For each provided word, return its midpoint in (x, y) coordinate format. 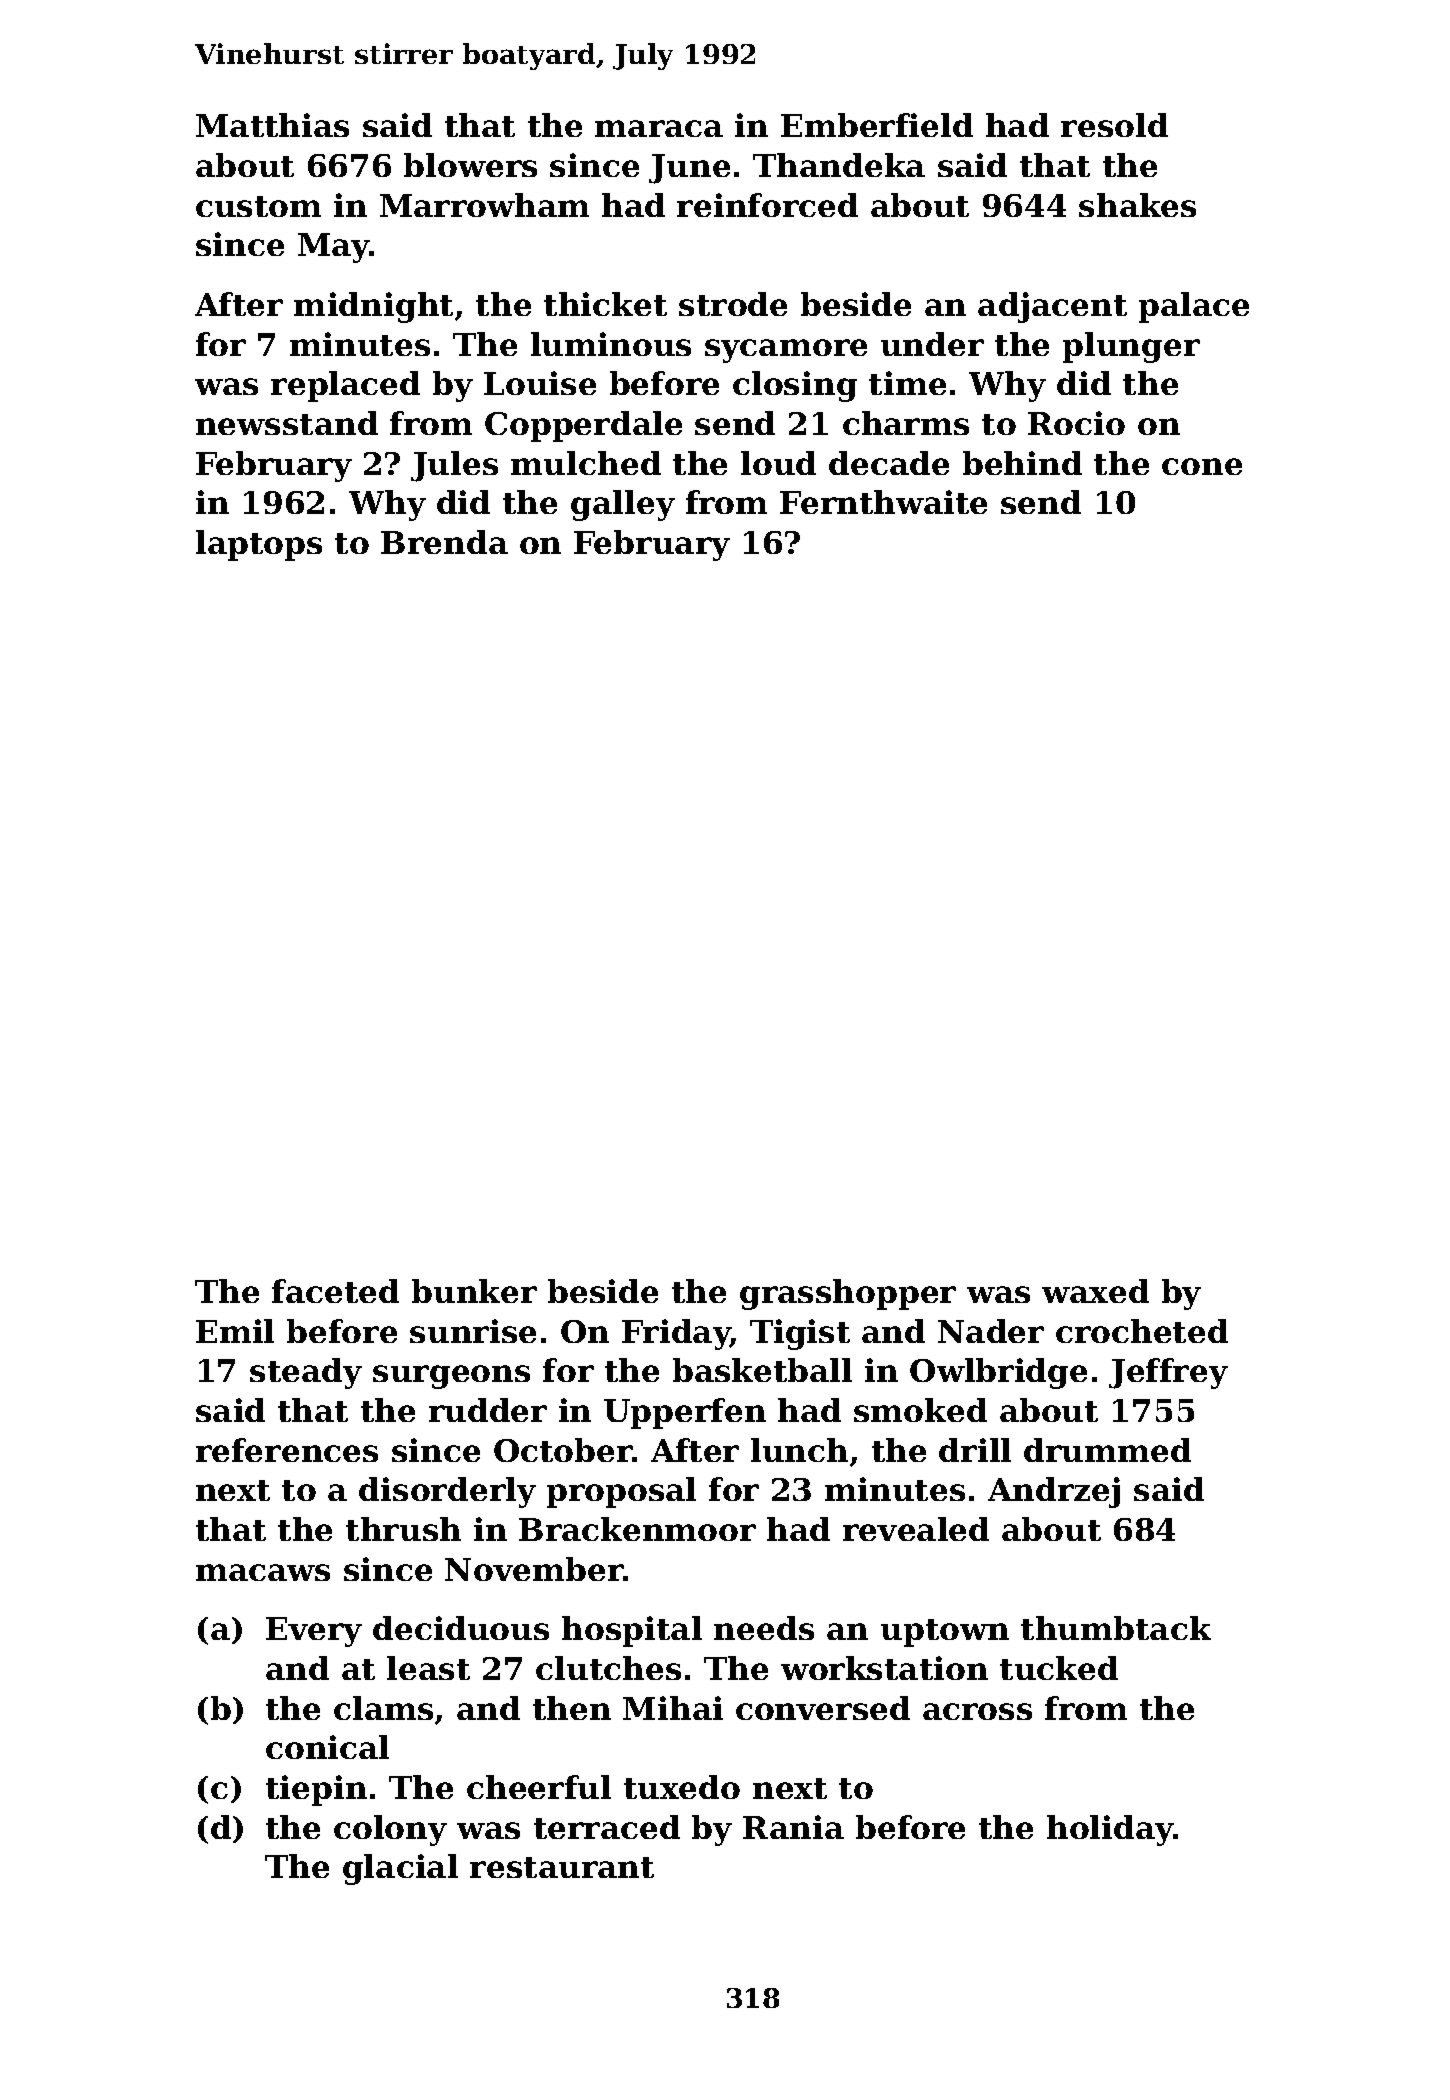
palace (1194, 307)
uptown (945, 1633)
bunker (474, 1291)
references (287, 1450)
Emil (235, 1331)
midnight (373, 307)
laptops (259, 545)
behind (1022, 463)
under (932, 344)
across (977, 1711)
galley (623, 505)
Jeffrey (1168, 1373)
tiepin (316, 1790)
